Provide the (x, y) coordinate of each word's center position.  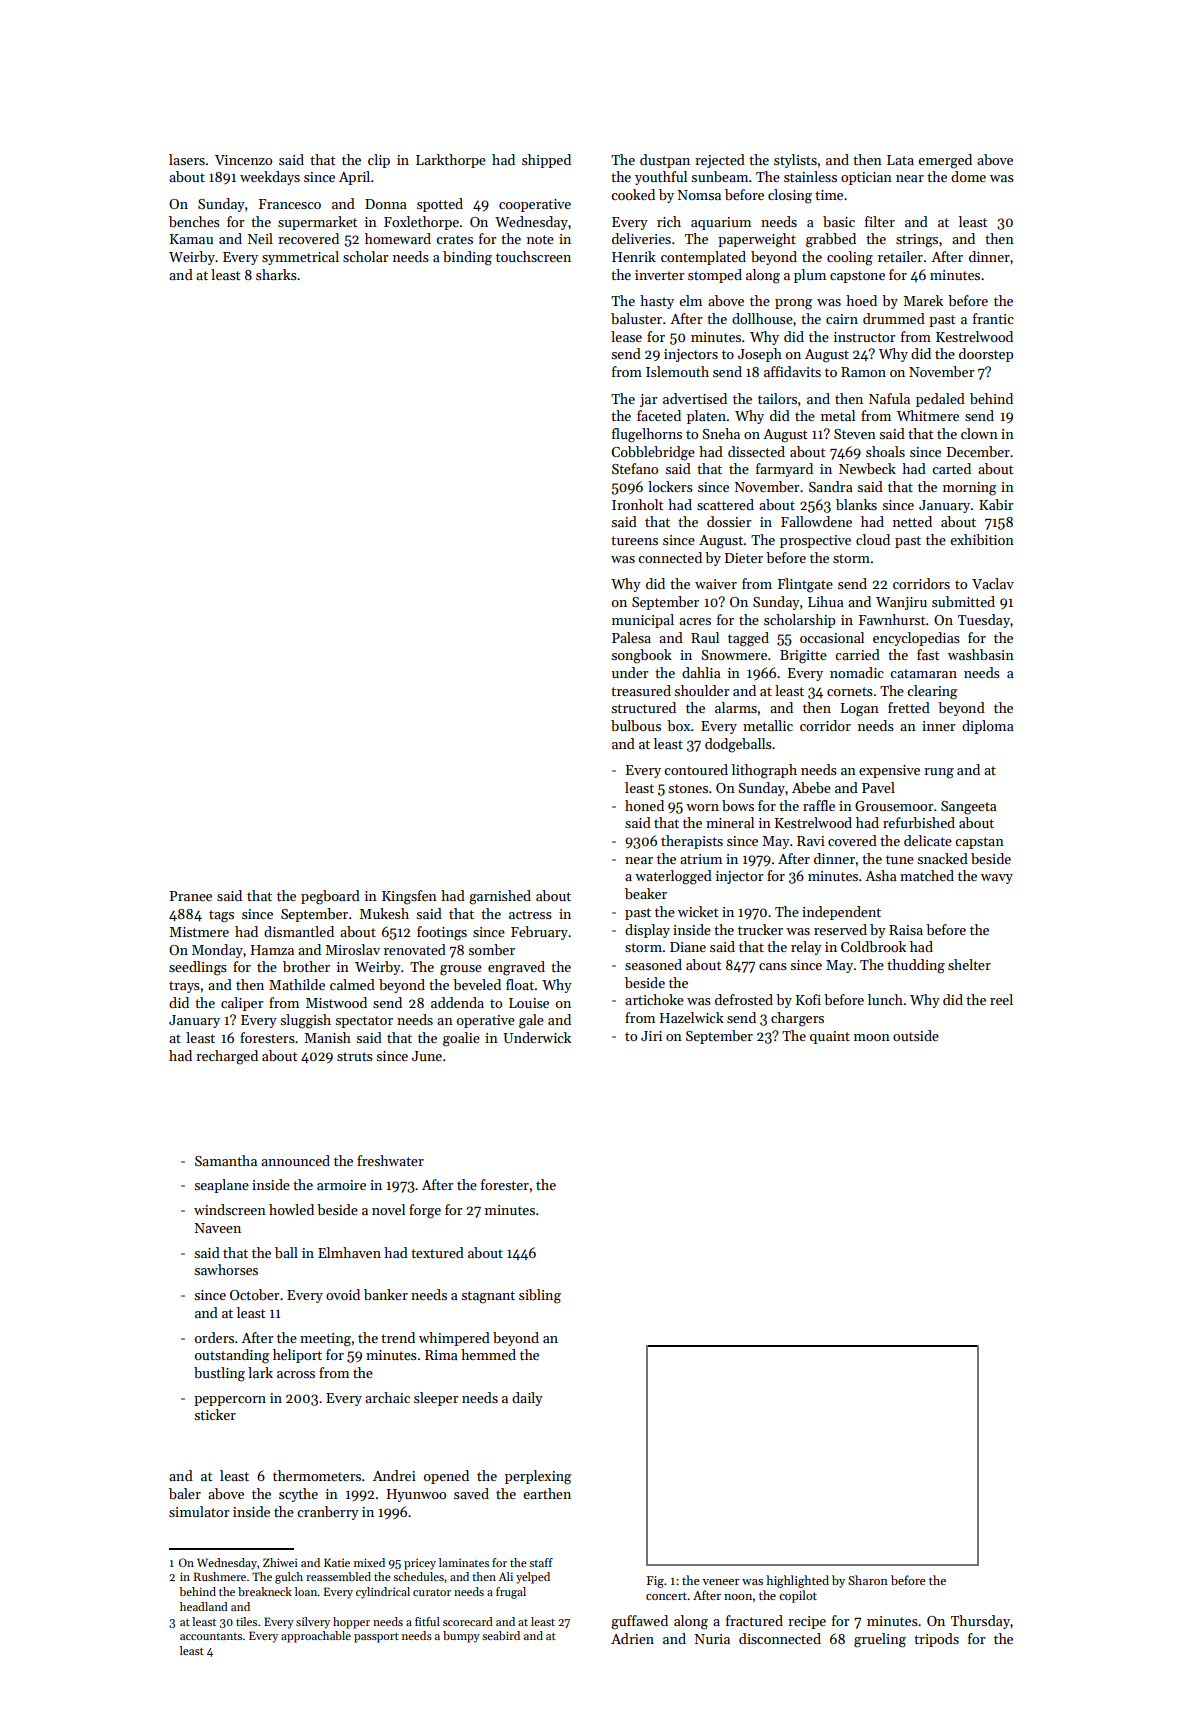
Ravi (811, 841)
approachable (316, 1637)
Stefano (635, 468)
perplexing (538, 1477)
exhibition (982, 539)
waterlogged (673, 877)
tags (221, 916)
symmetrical (300, 258)
